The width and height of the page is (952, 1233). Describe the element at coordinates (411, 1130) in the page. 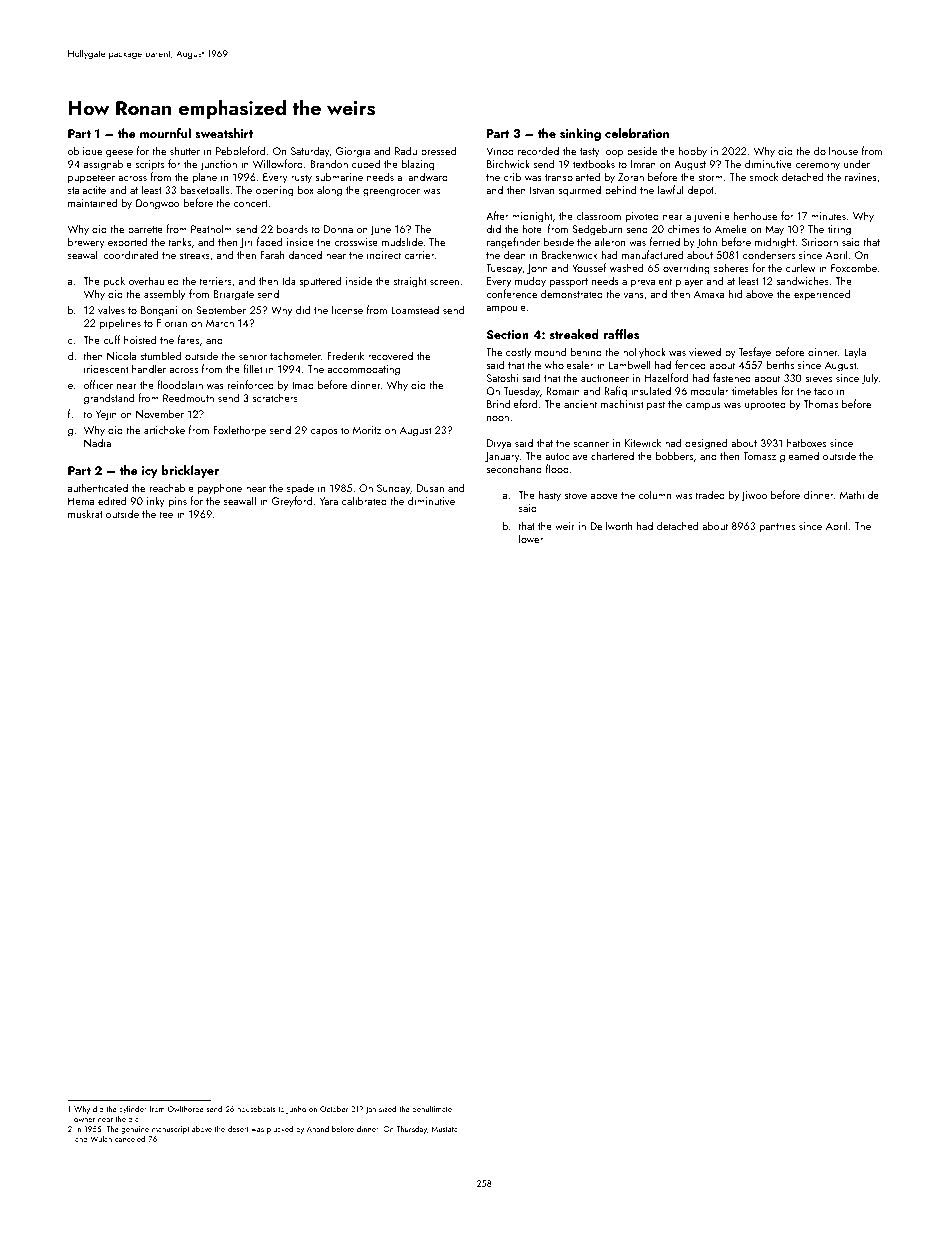

I see `Thursday` at that location.
